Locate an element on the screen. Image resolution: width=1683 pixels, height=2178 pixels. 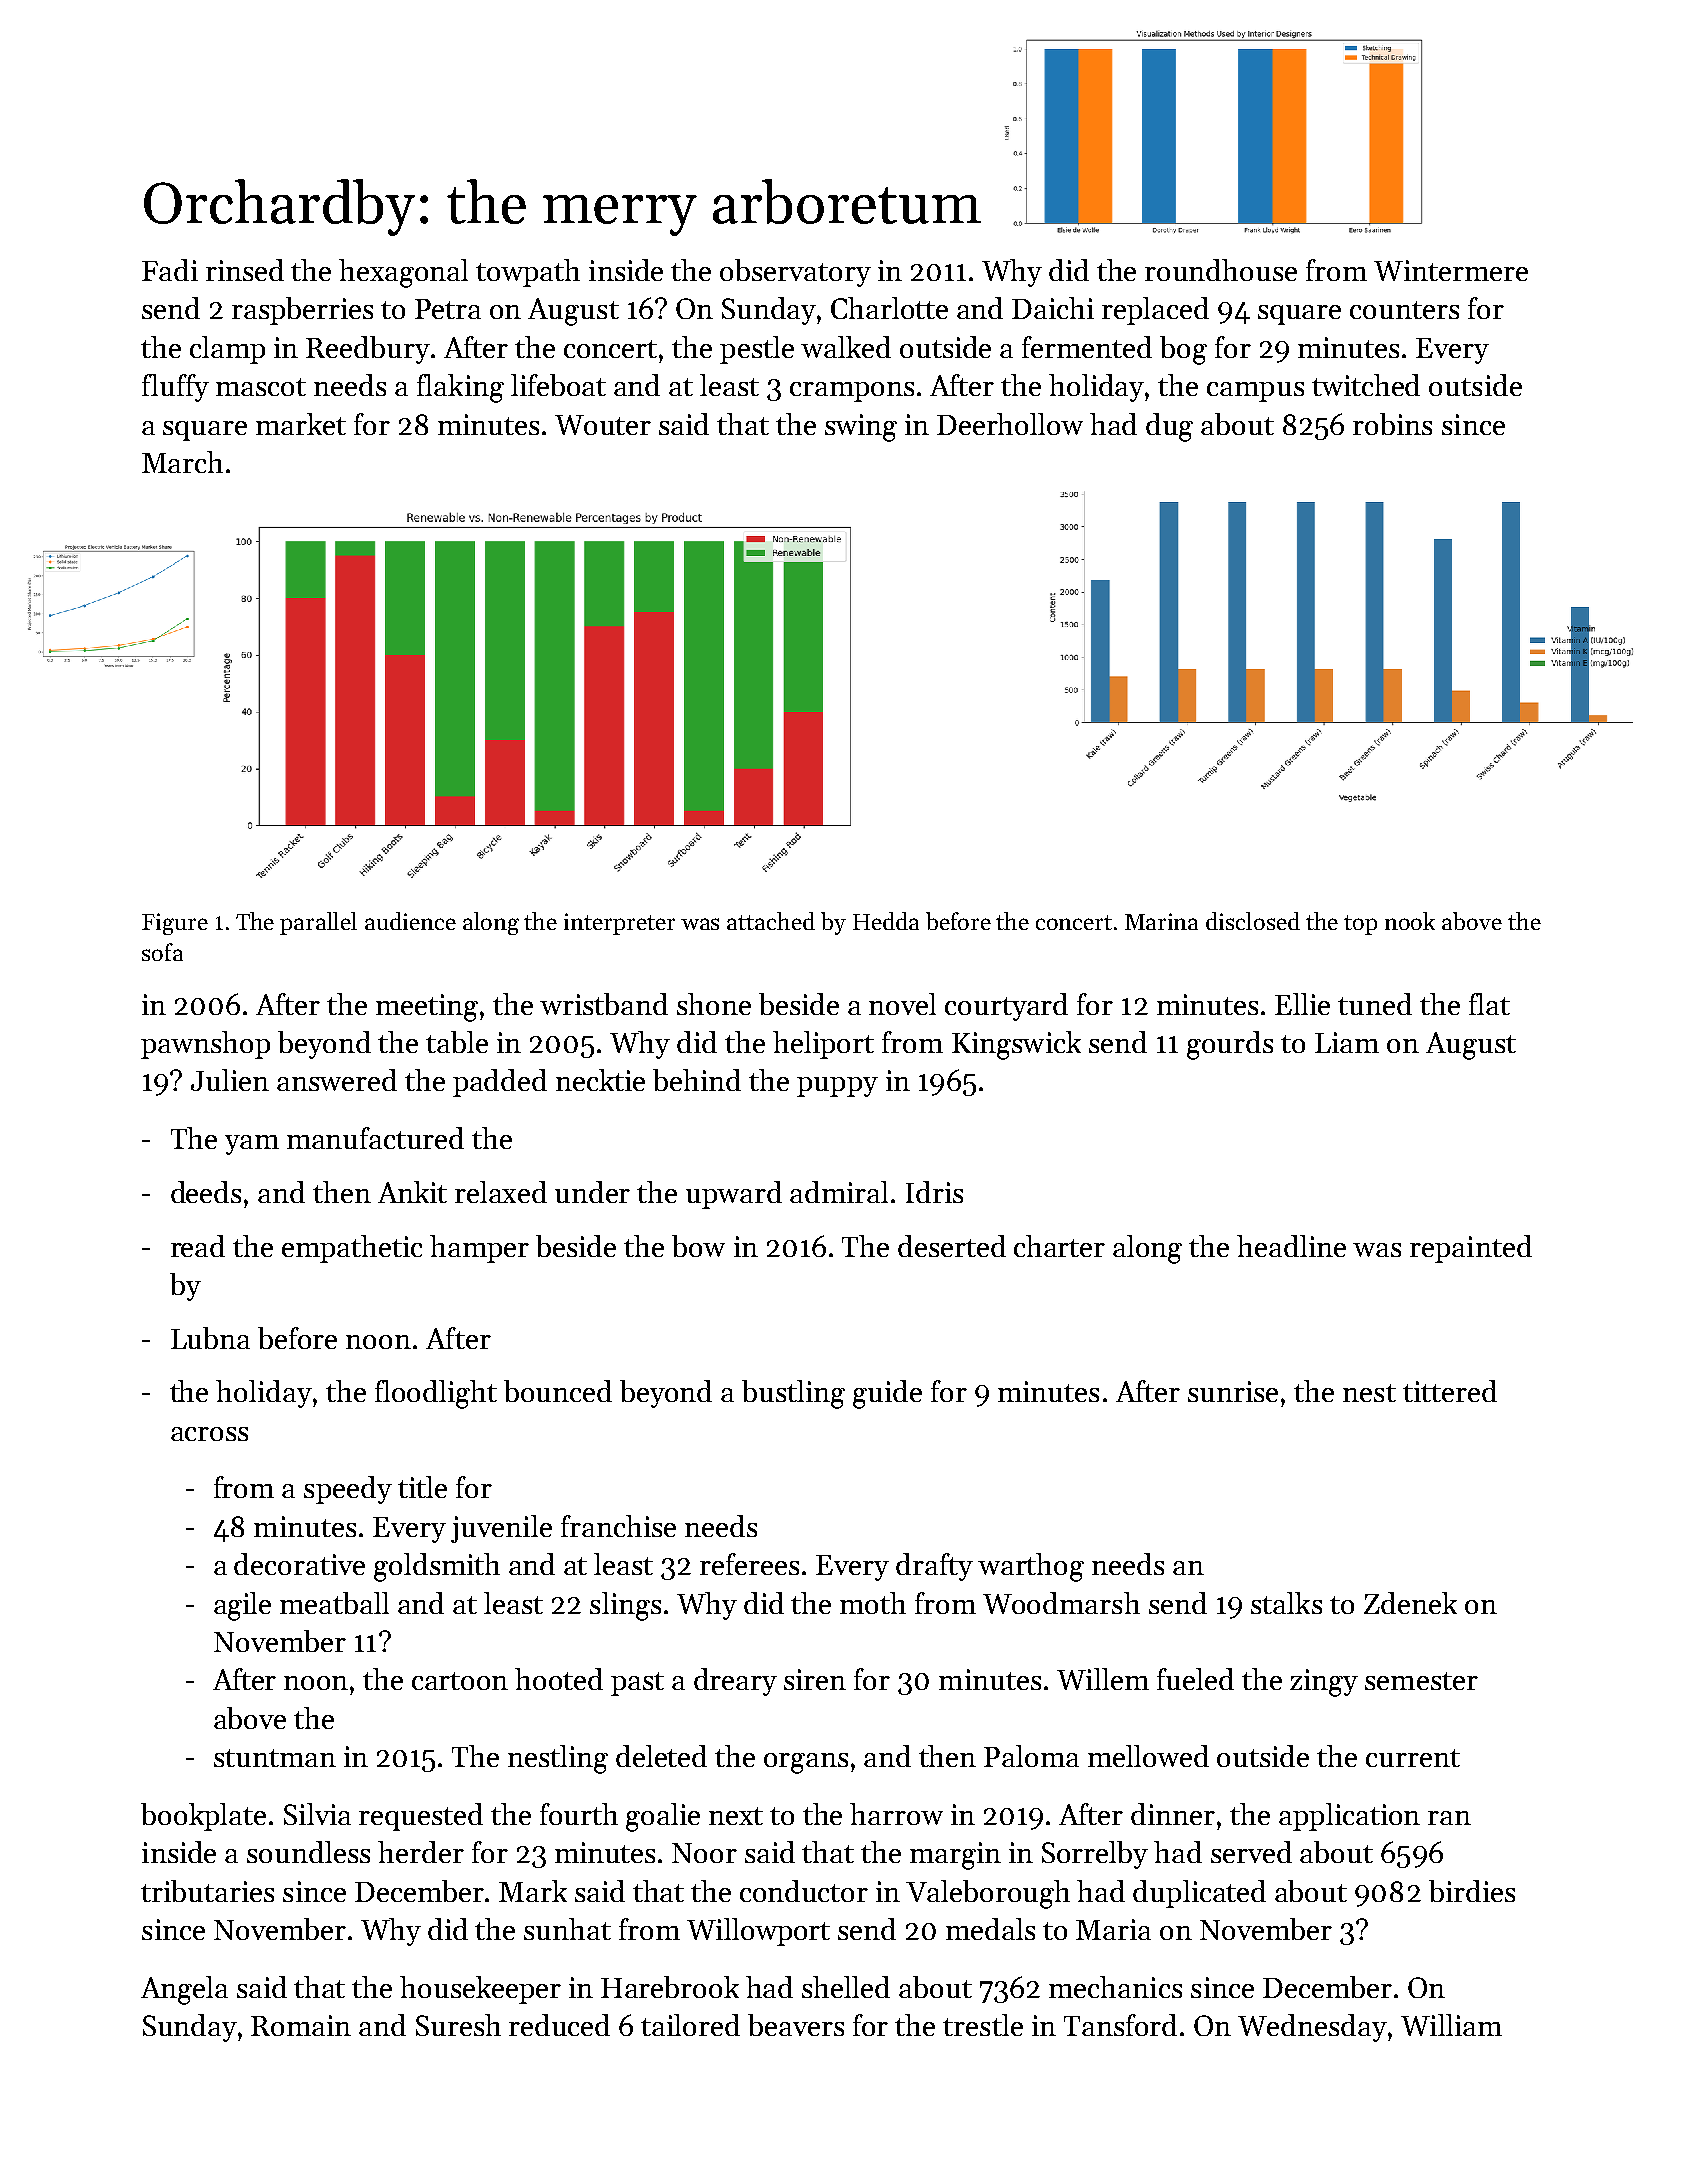
beavers is located at coordinates (796, 2025).
